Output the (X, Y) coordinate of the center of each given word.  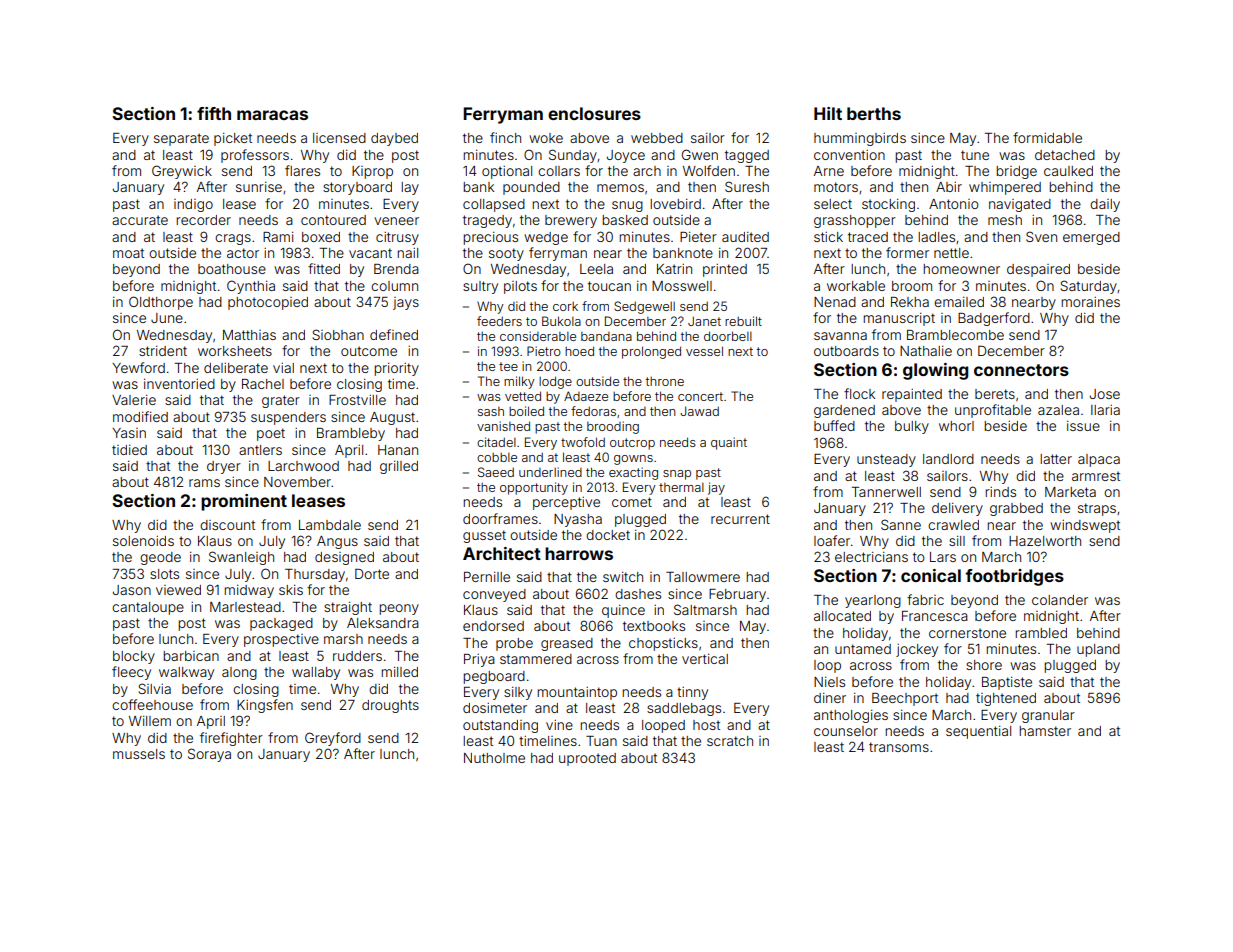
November (297, 482)
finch (505, 137)
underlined (550, 472)
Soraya (209, 755)
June (167, 318)
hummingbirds (860, 139)
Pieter (698, 237)
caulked (1068, 171)
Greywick (182, 172)
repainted (912, 395)
